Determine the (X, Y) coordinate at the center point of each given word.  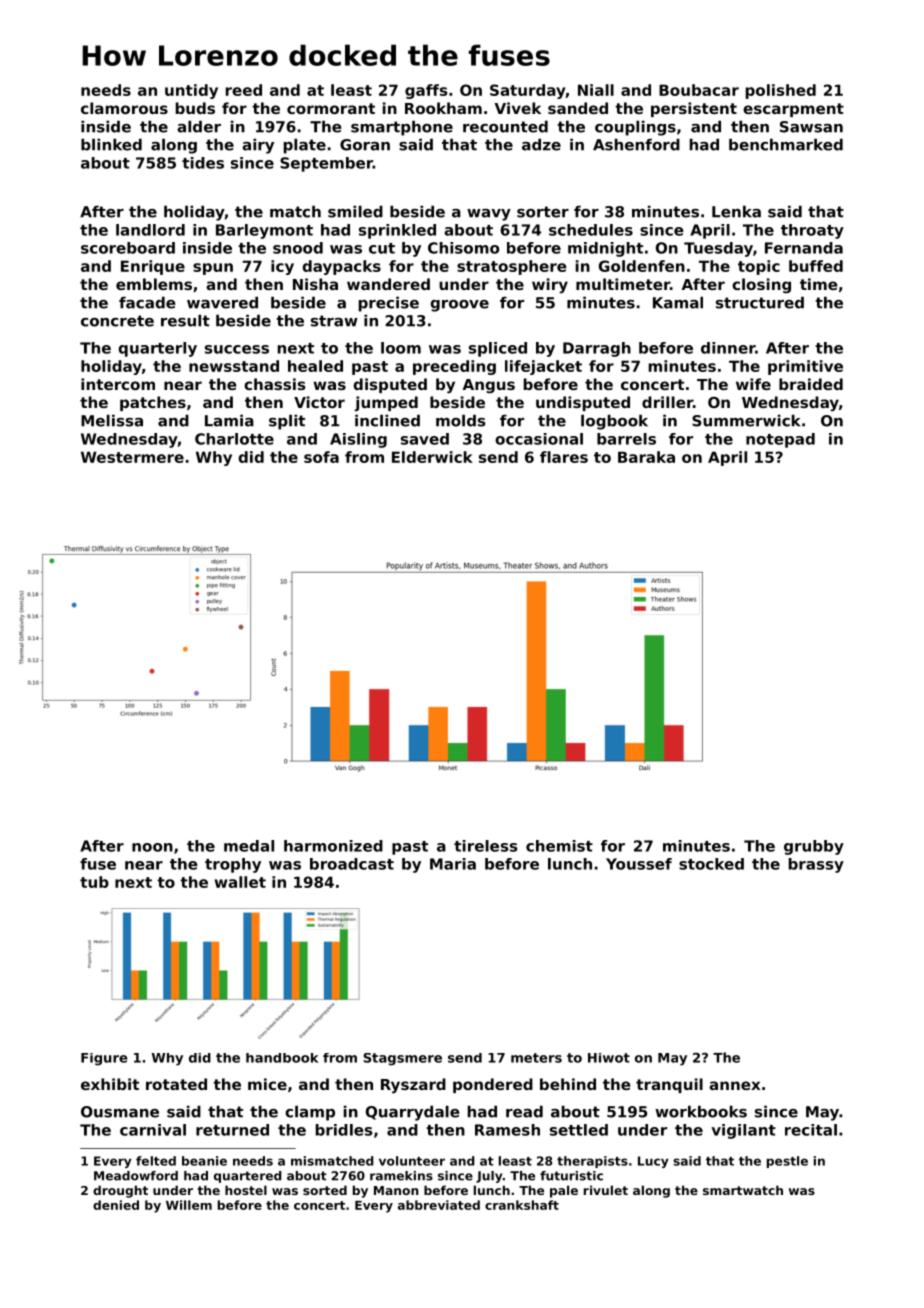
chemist (559, 846)
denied (116, 1205)
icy (282, 267)
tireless (485, 846)
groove (460, 306)
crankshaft (522, 1205)
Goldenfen (642, 266)
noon (152, 847)
